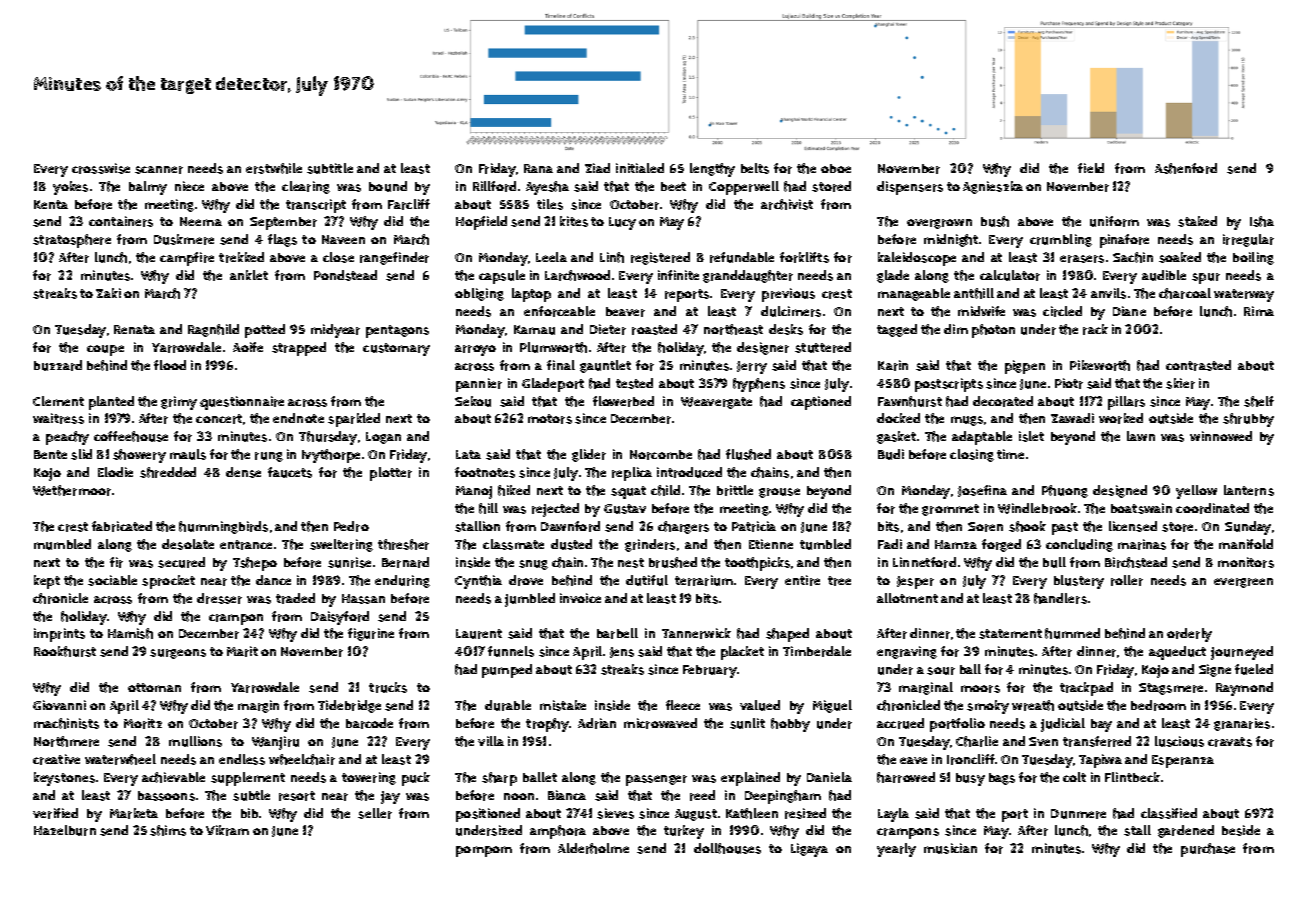 The image size is (1308, 924). What do you see at coordinates (1010, 634) in the screenshot?
I see `statement` at bounding box center [1010, 634].
